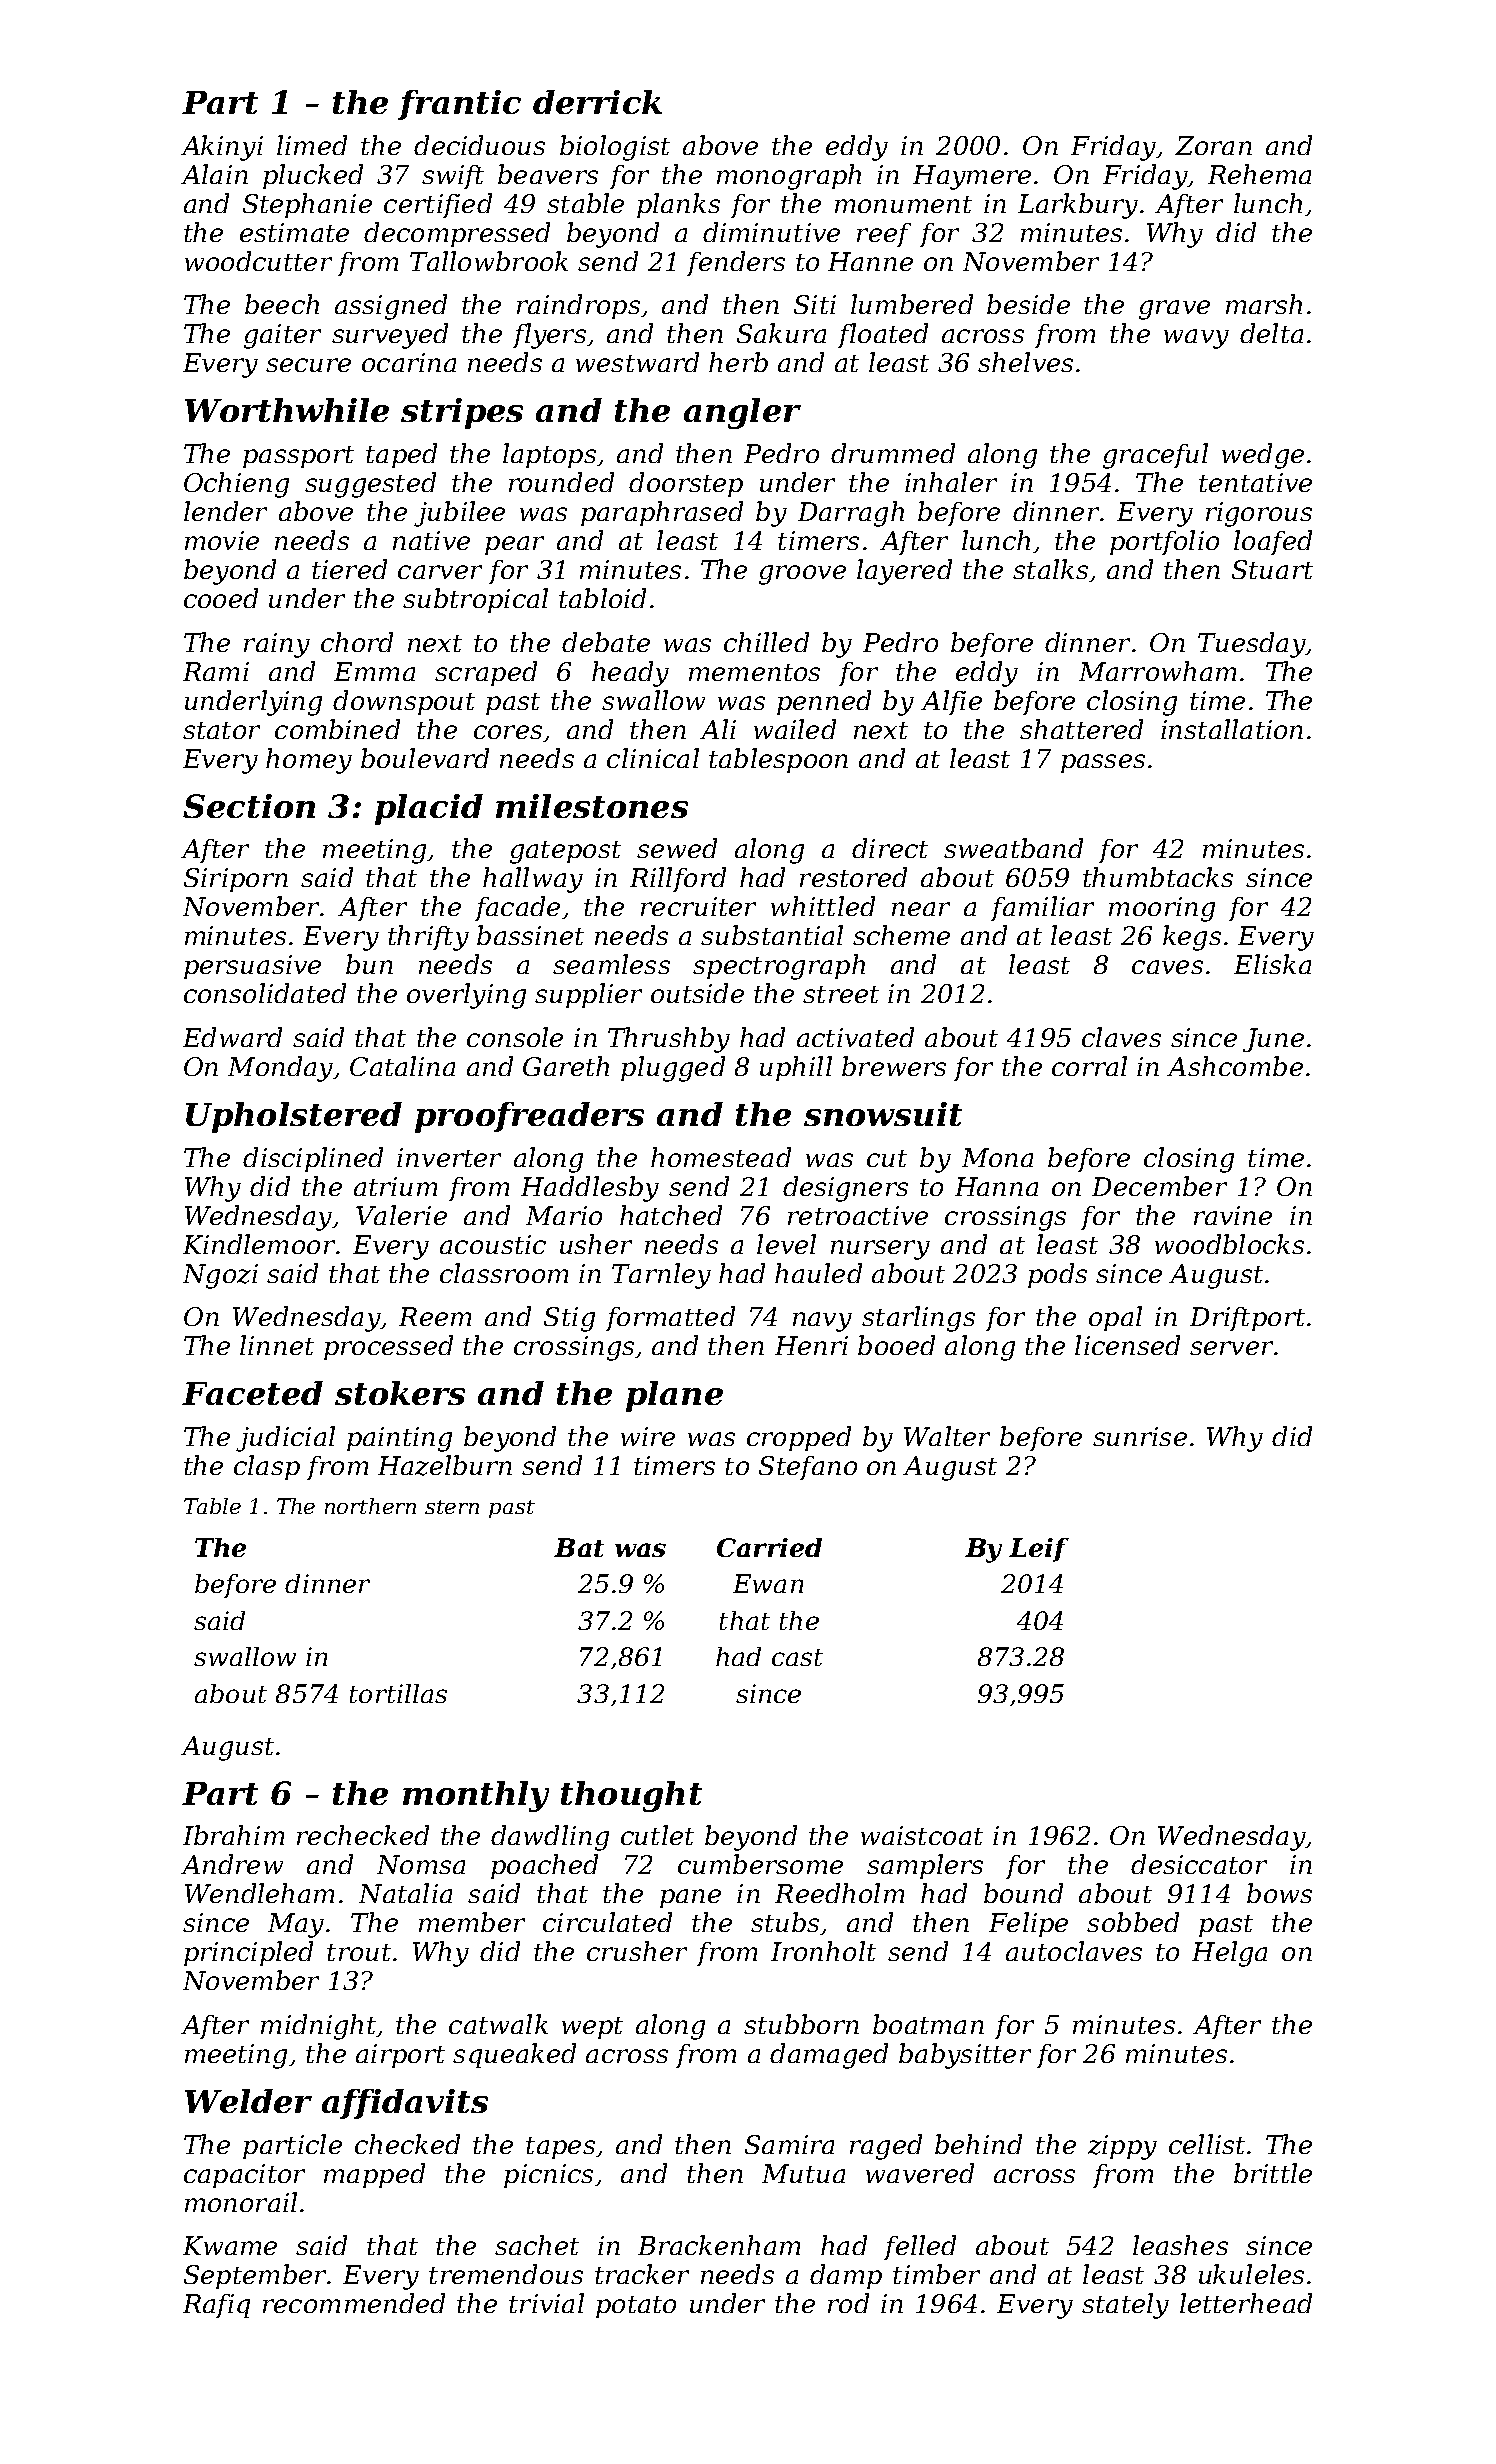 The width and height of the screenshot is (1496, 2464). What do you see at coordinates (425, 758) in the screenshot?
I see `boulevard` at bounding box center [425, 758].
